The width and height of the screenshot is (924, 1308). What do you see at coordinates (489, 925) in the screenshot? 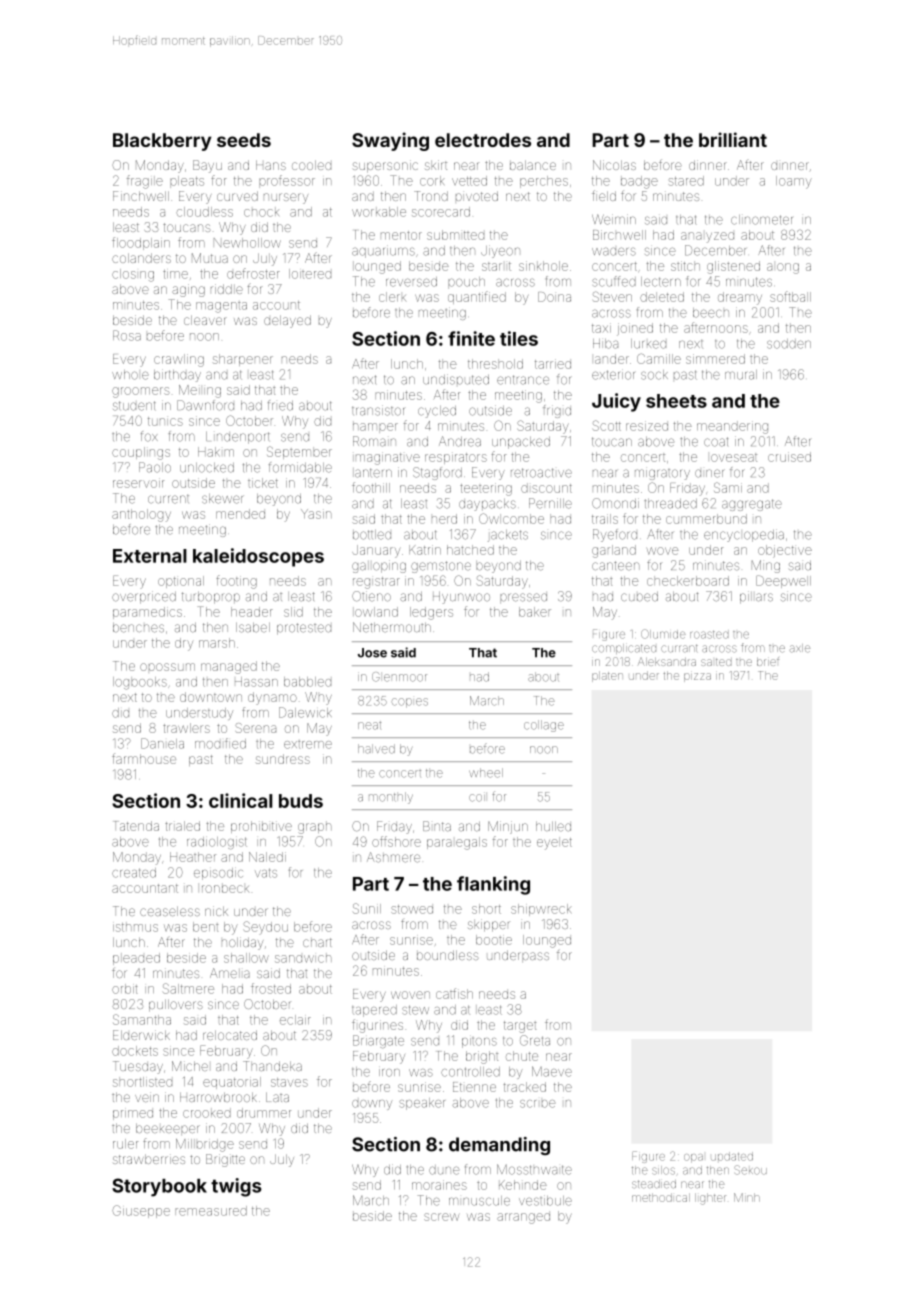
I see `skipper` at bounding box center [489, 925].
